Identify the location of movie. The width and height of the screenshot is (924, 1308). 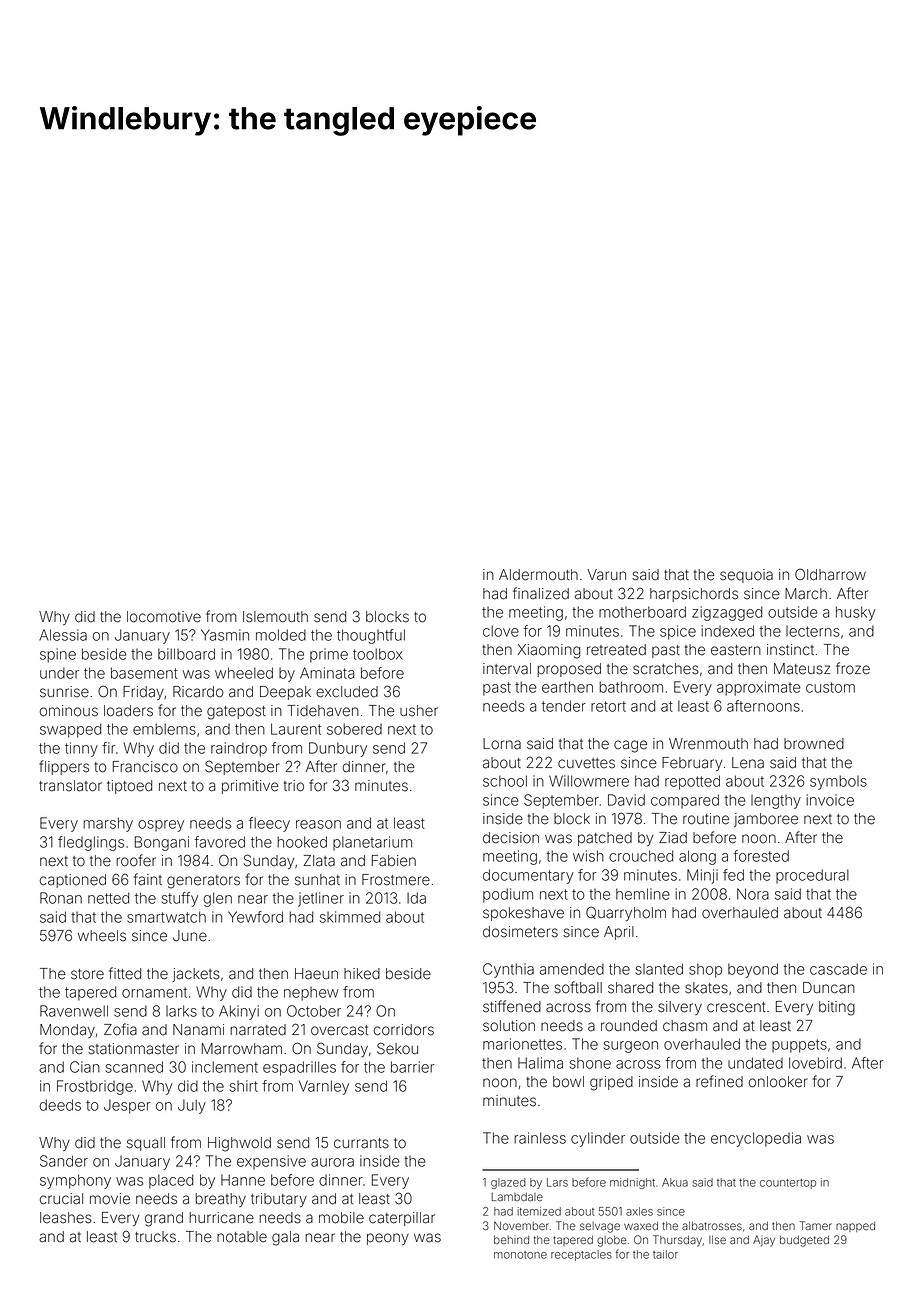
(110, 1199).
